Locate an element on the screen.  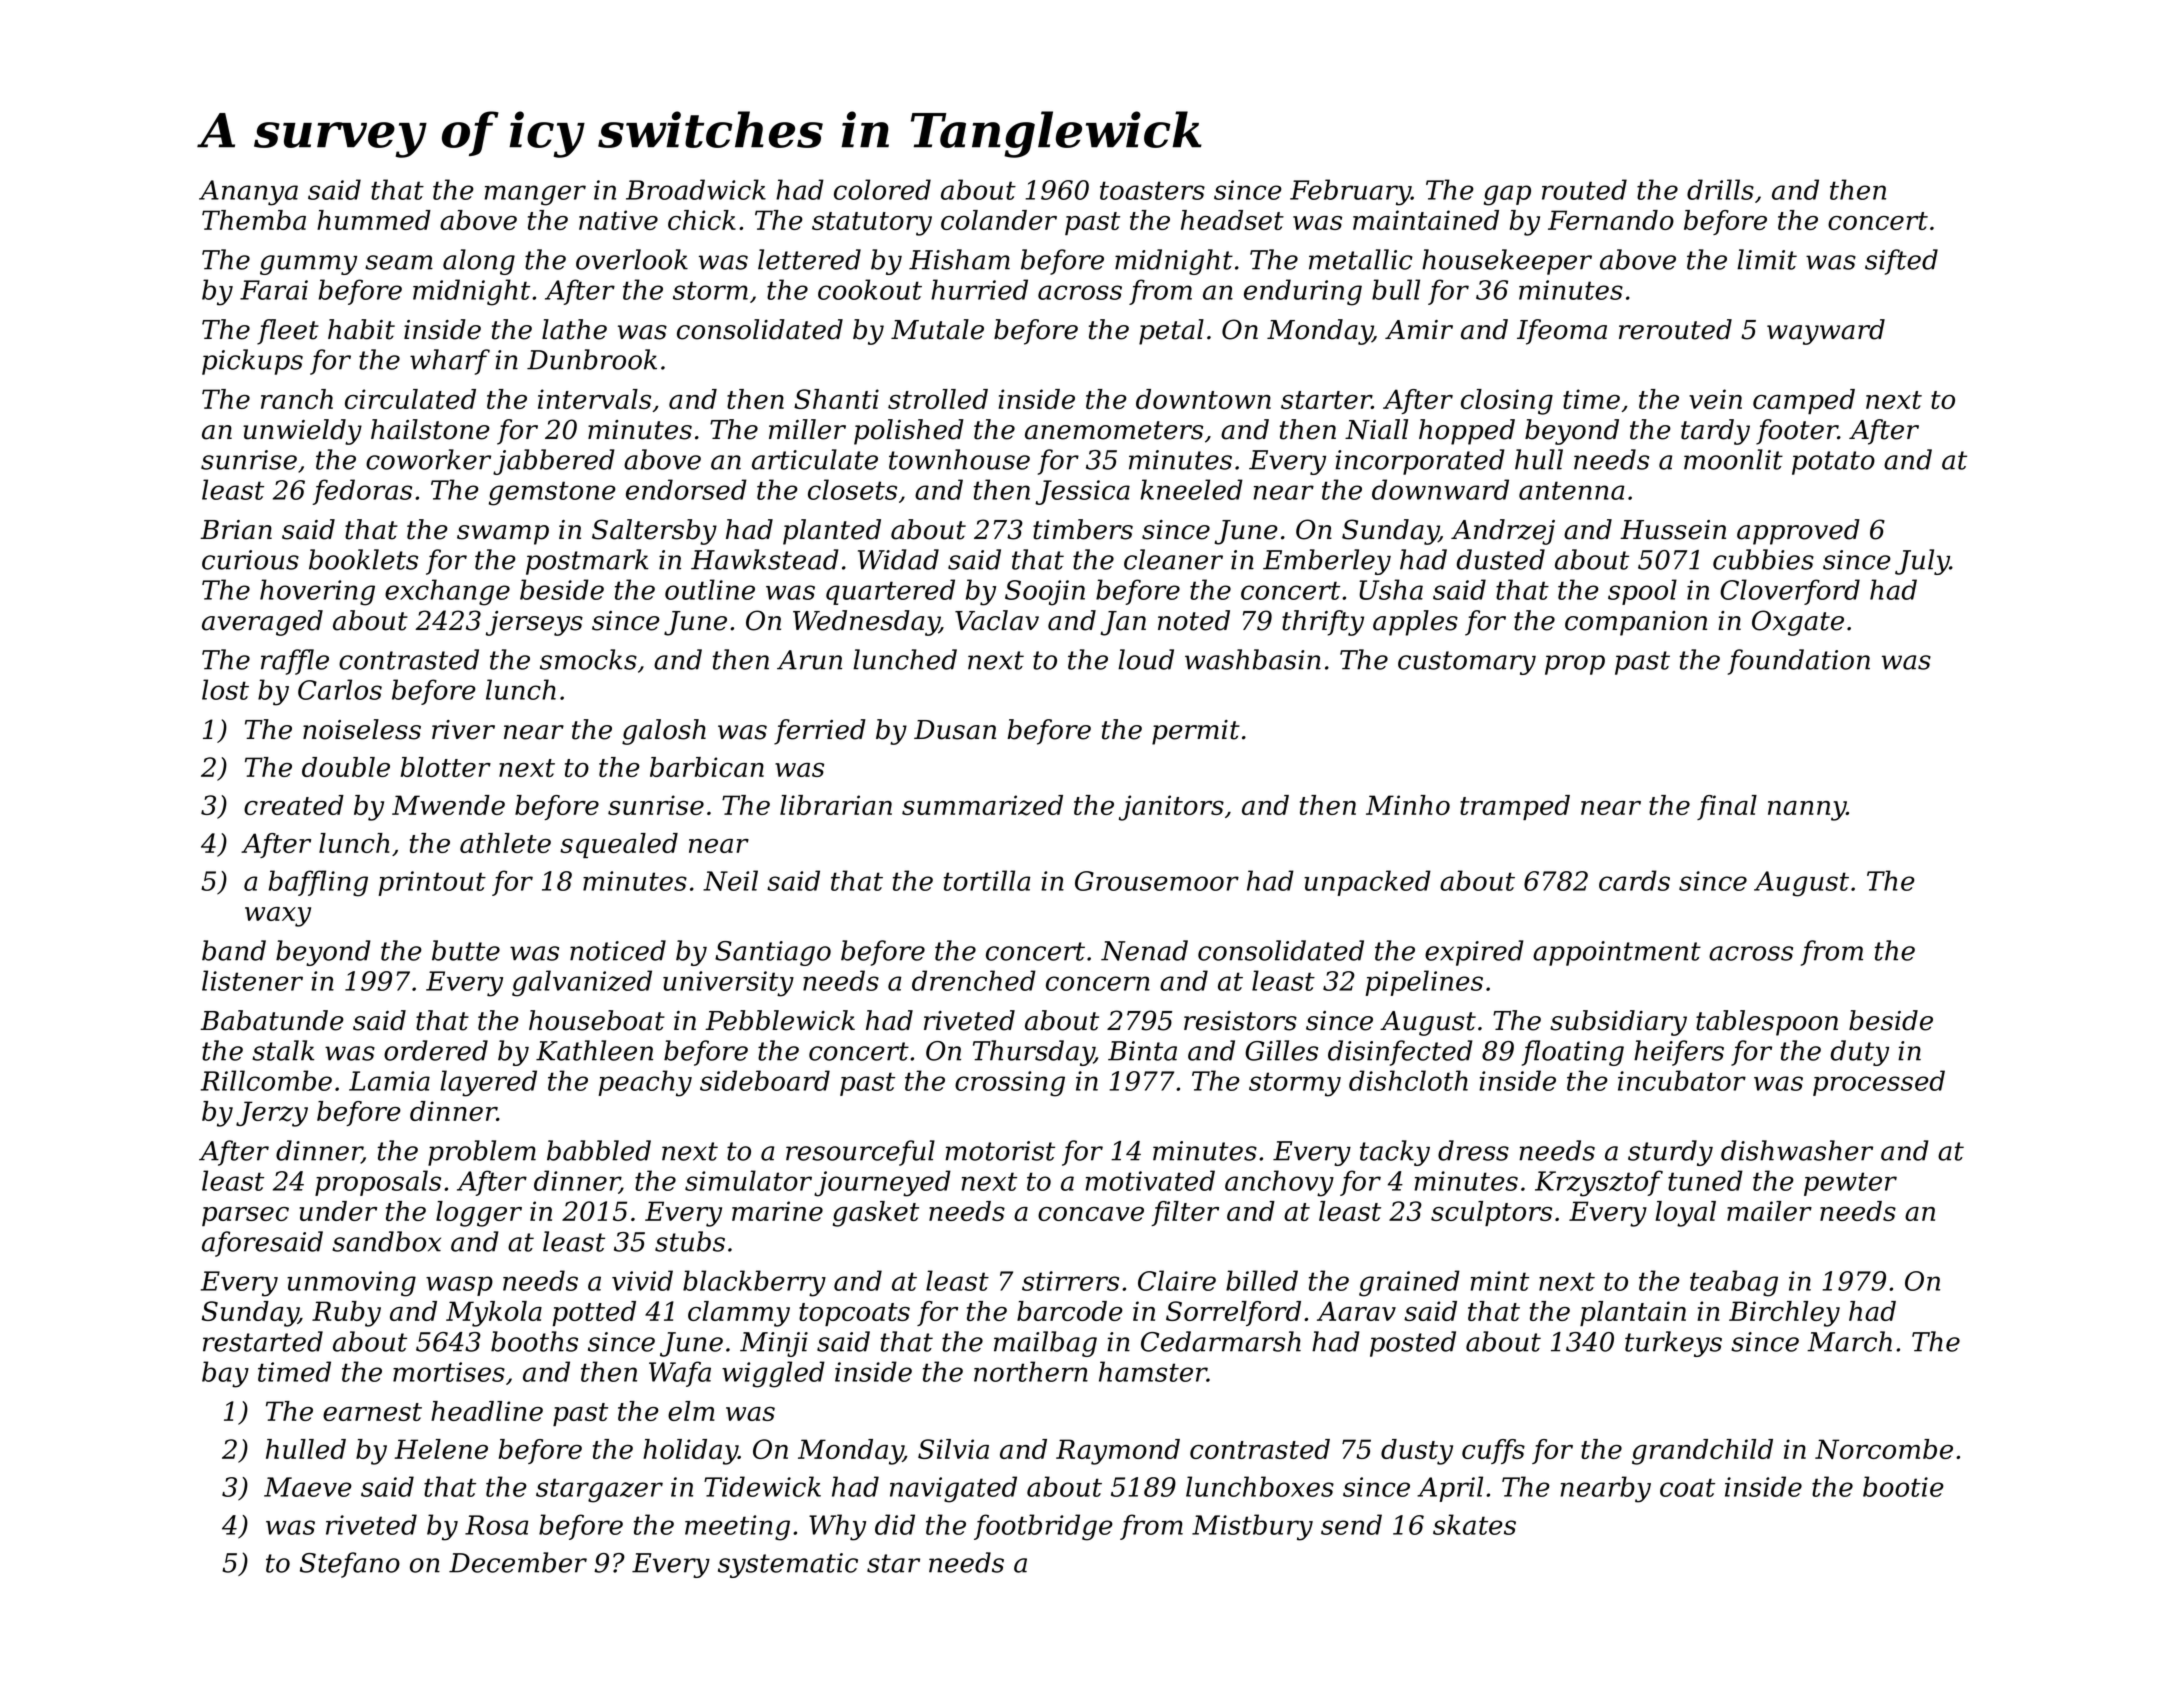
cuffs is located at coordinates (1493, 1451).
